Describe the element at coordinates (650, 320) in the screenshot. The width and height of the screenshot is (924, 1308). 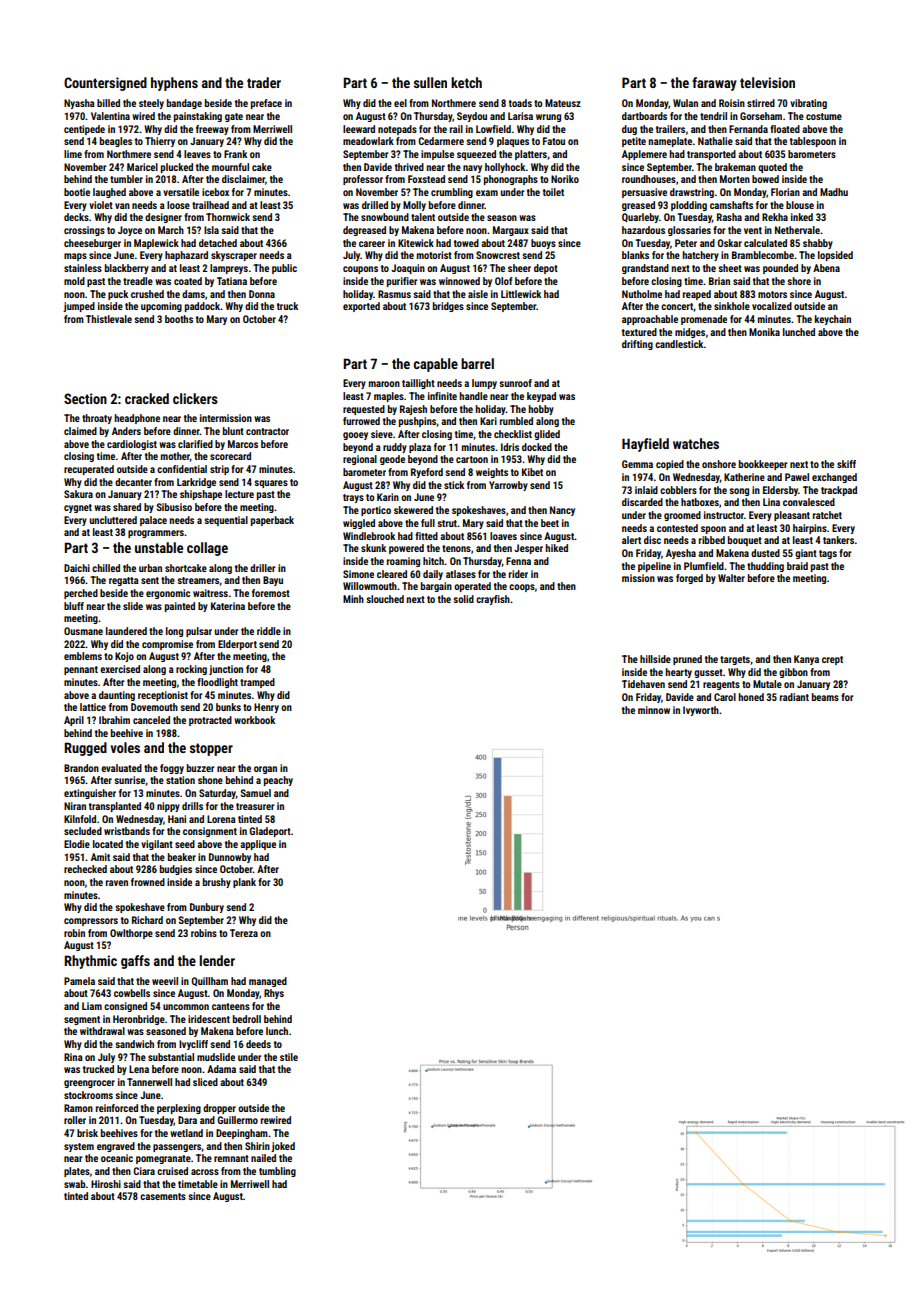
I see `approachable` at that location.
